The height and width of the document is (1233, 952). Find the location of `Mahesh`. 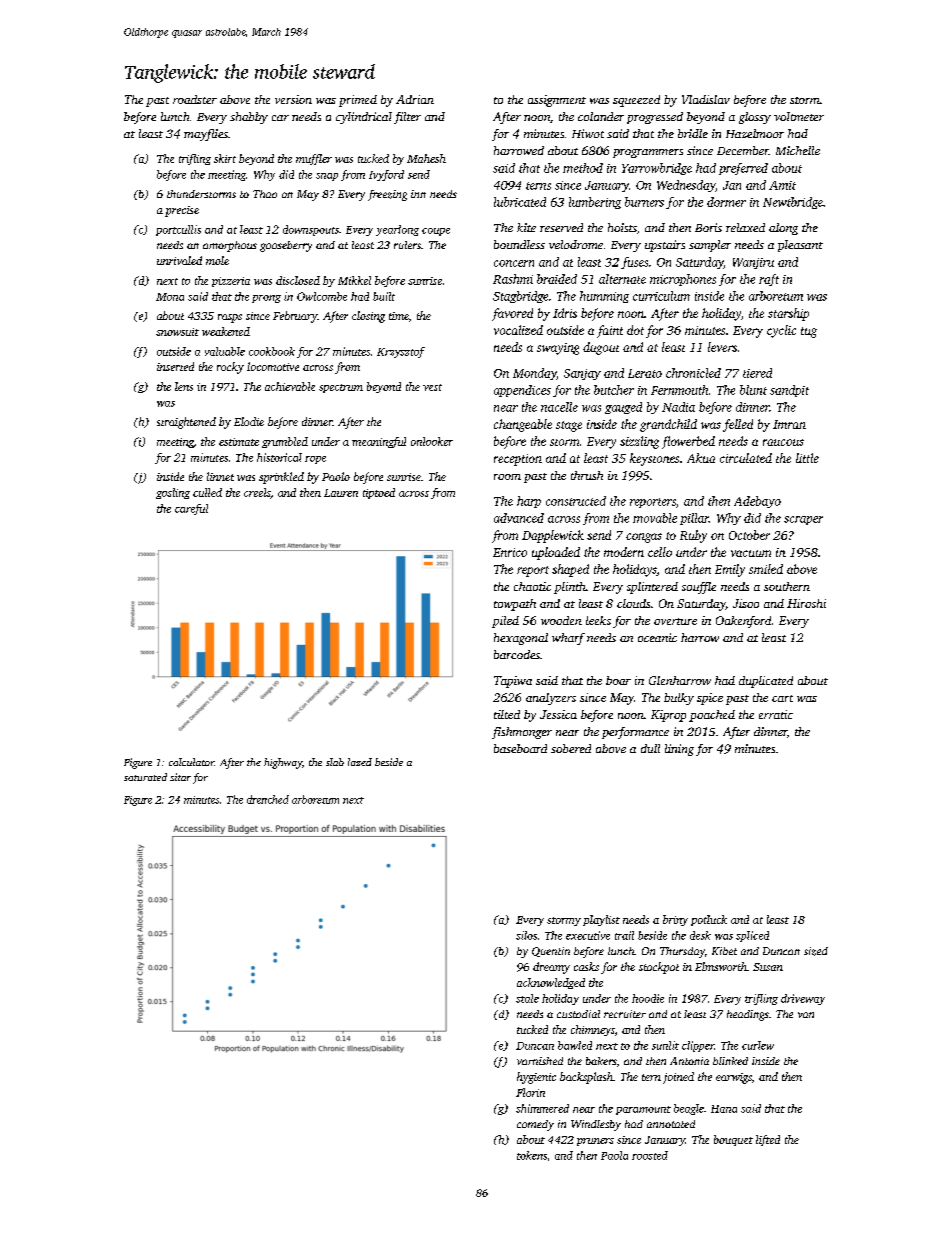

Mahesh is located at coordinates (426, 158).
